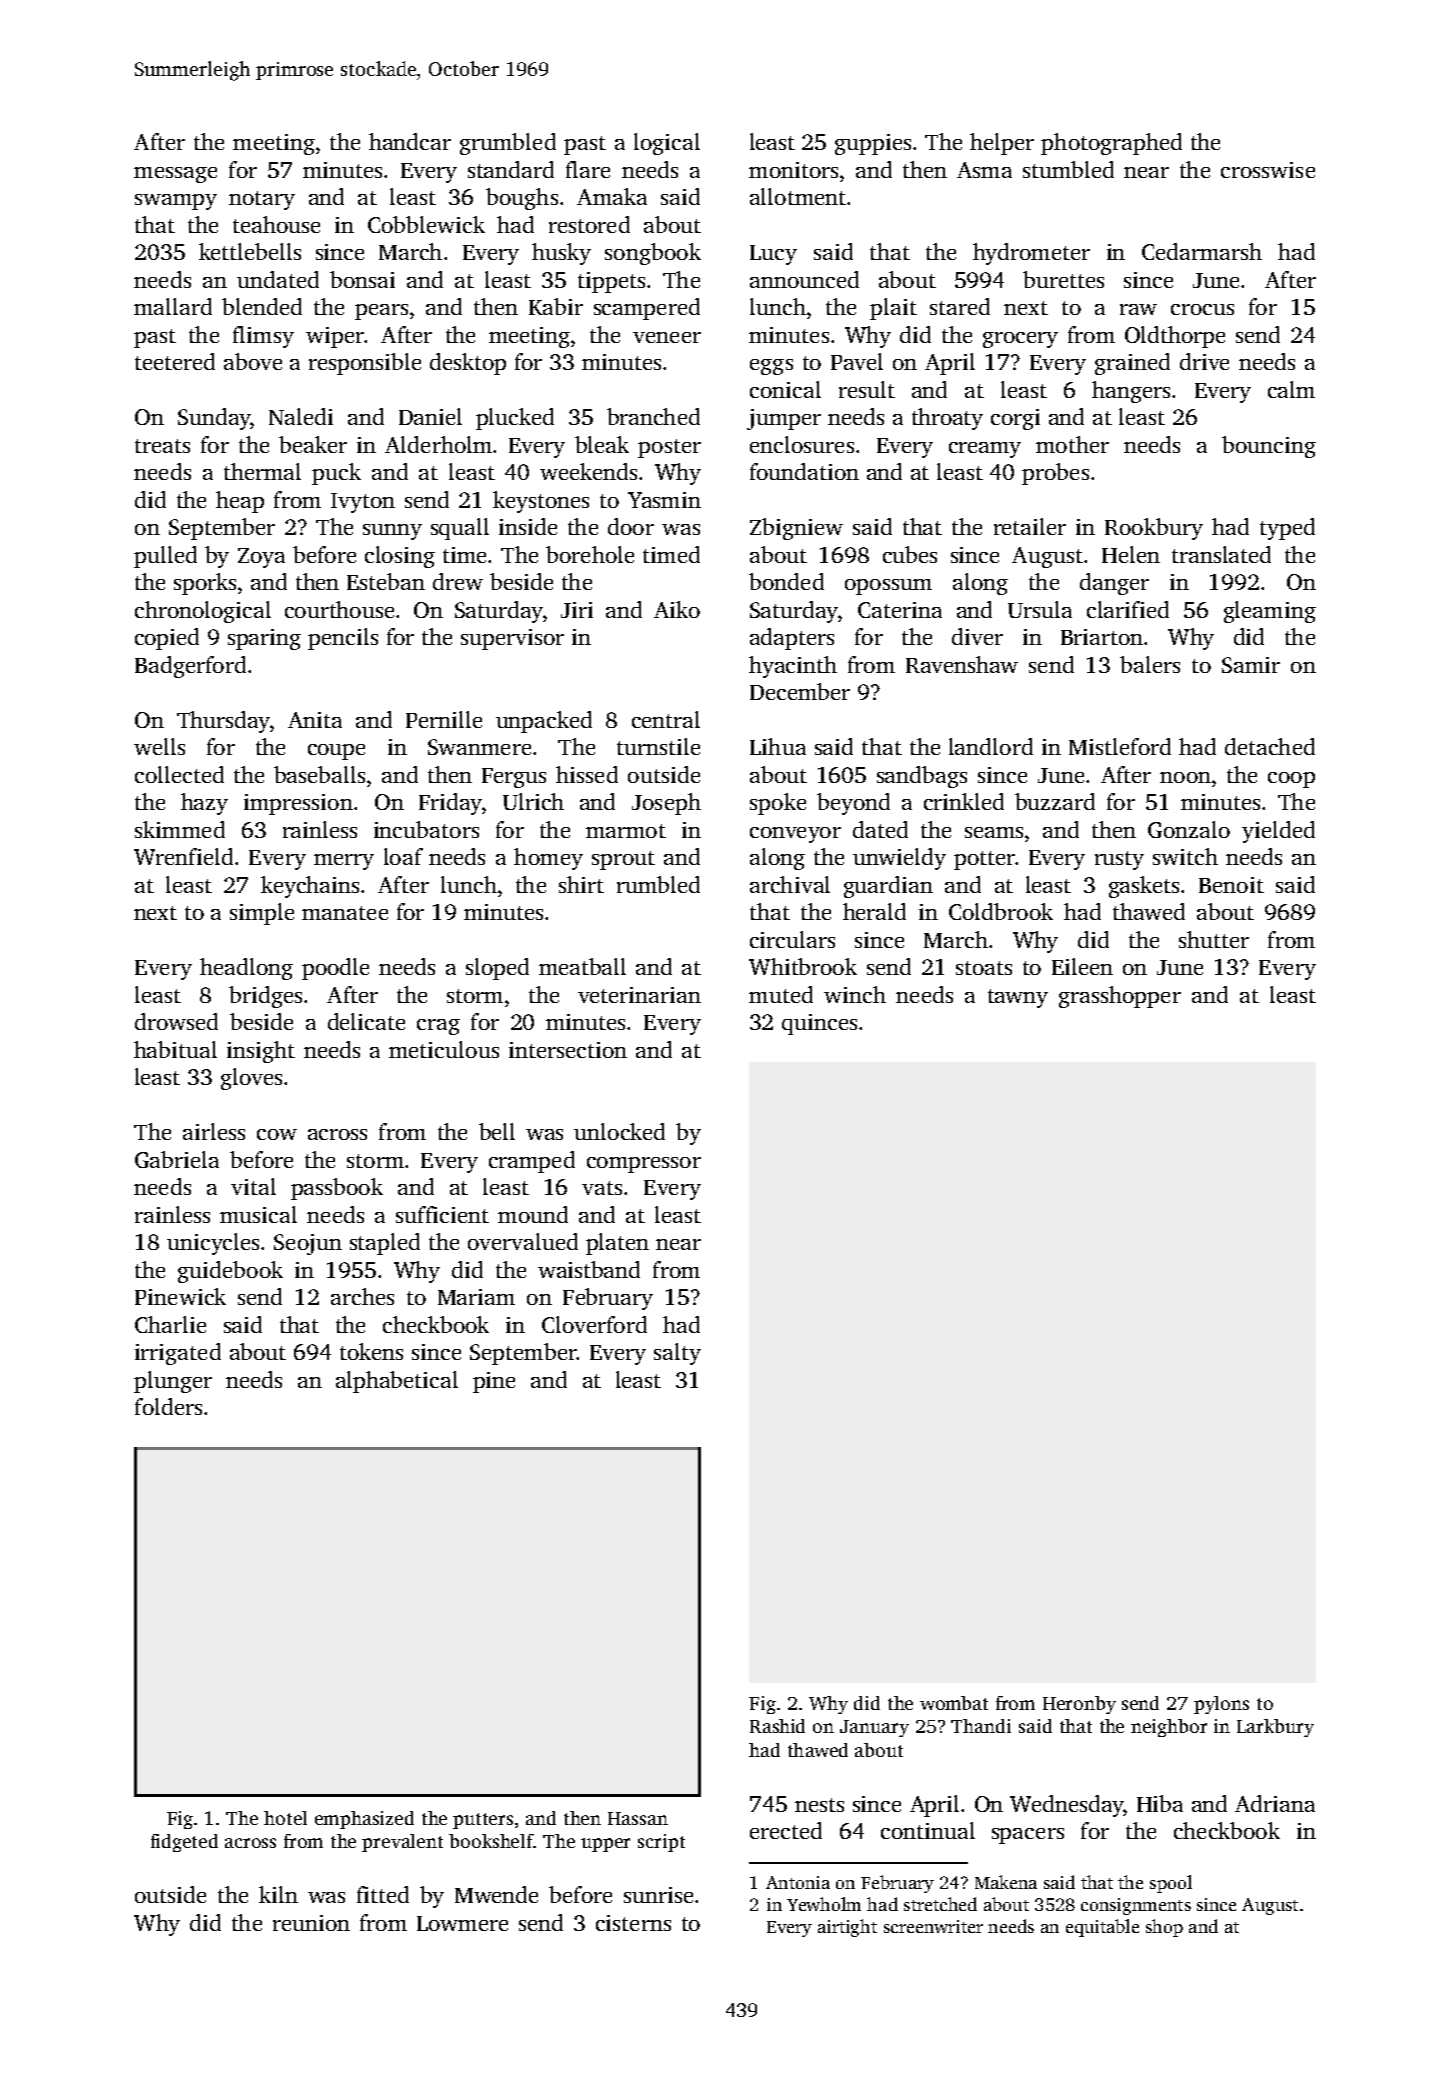  Describe the element at coordinates (170, 1324) in the page. I see `Charlie` at that location.
